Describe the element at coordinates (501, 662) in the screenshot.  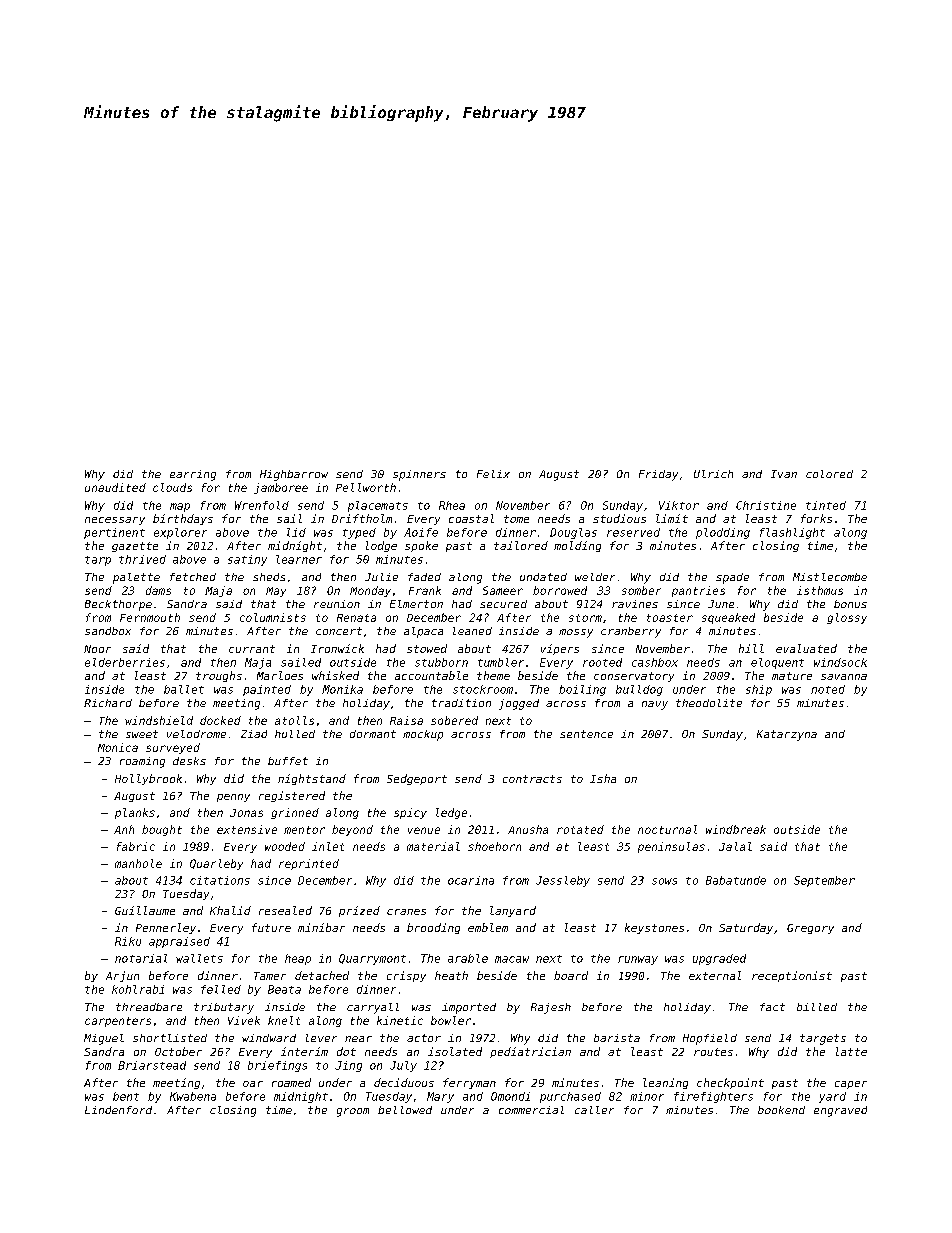
I see `tumbler` at that location.
